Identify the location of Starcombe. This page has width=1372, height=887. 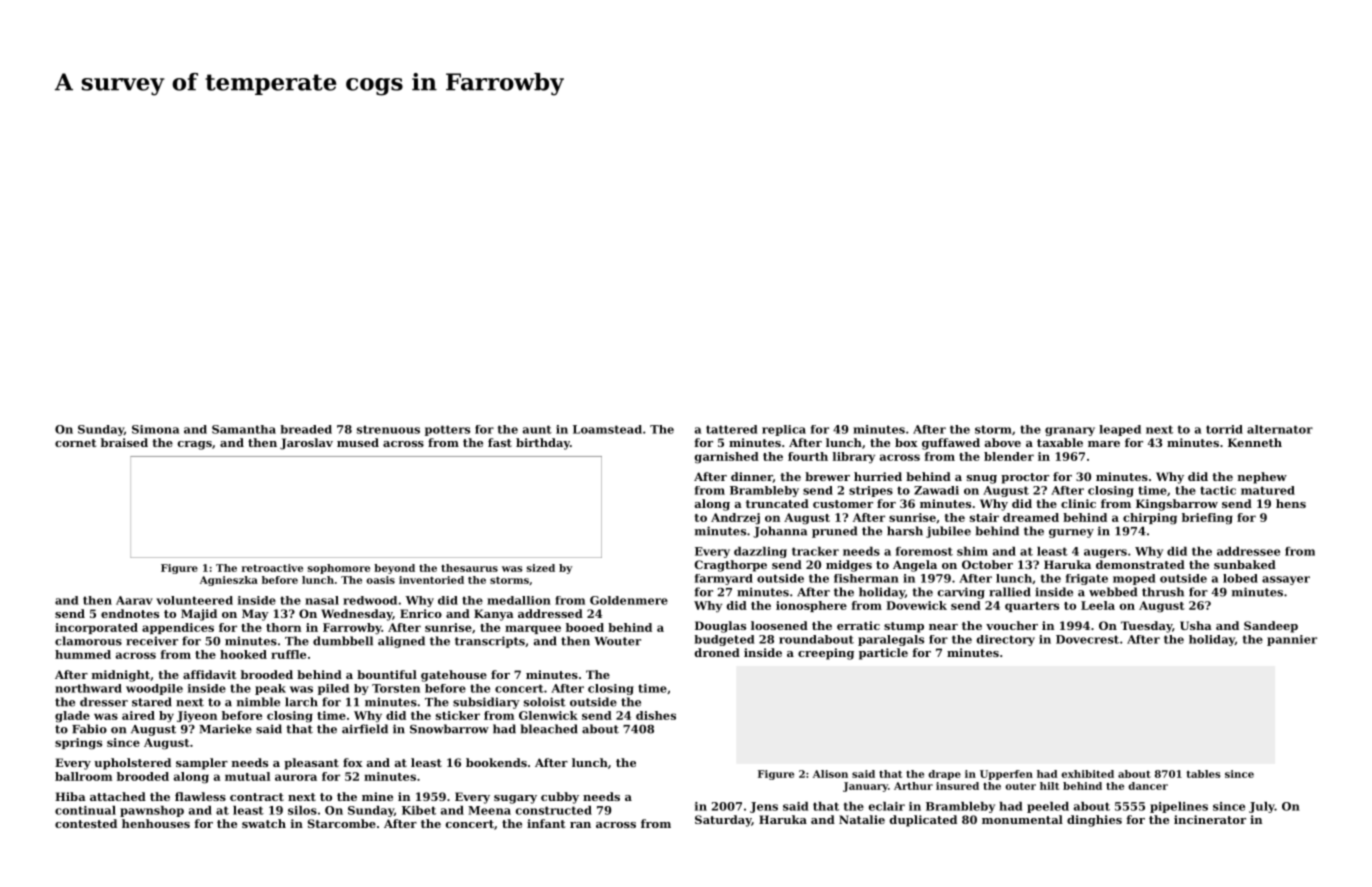
(342, 823).
